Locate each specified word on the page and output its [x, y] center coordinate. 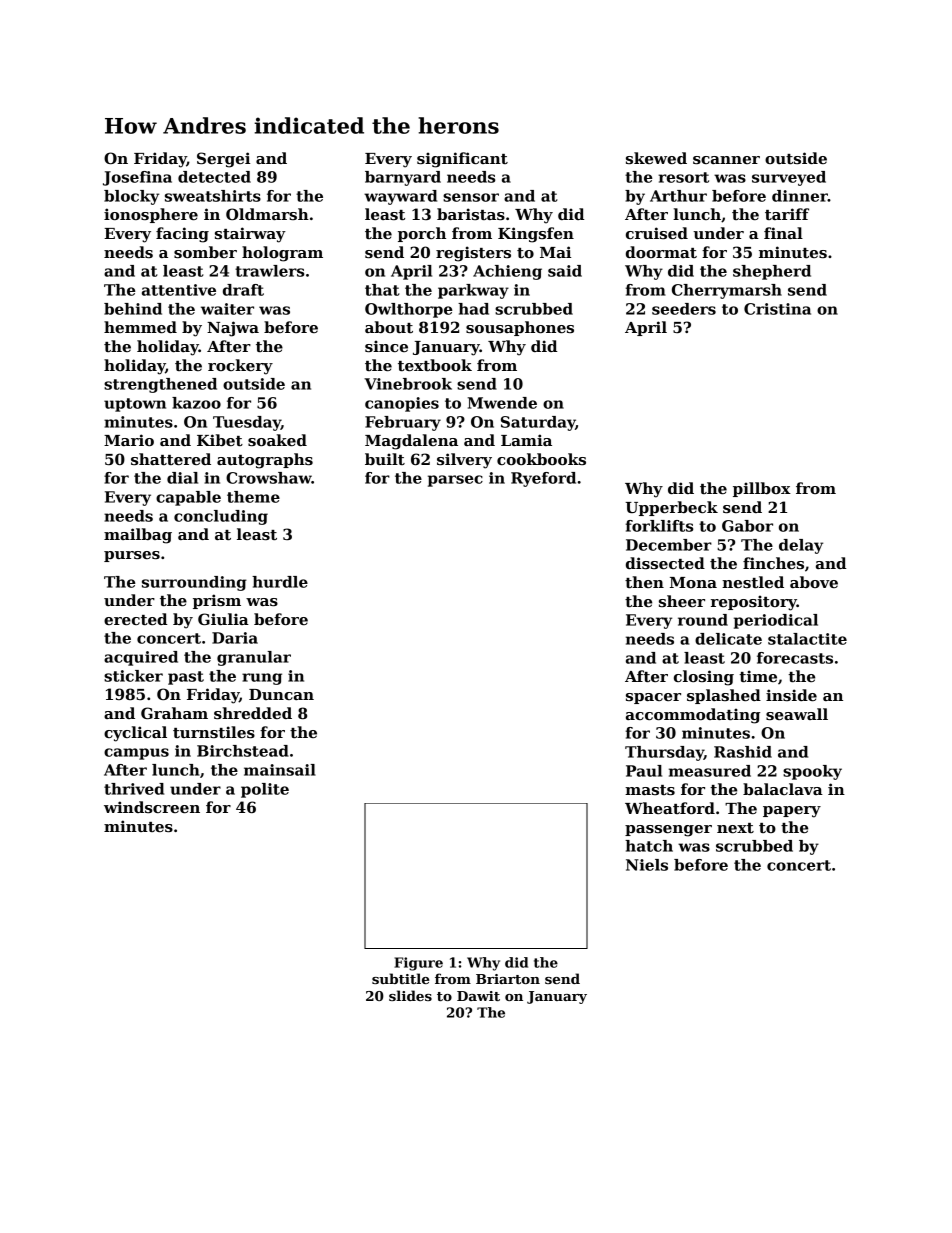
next [735, 828]
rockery [240, 367]
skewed [656, 158]
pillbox [762, 489]
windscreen [152, 807]
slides [410, 995]
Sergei [223, 160]
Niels [647, 865]
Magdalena [411, 442]
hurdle [280, 582]
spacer [653, 698]
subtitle [400, 978]
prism [217, 601]
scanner [726, 160]
